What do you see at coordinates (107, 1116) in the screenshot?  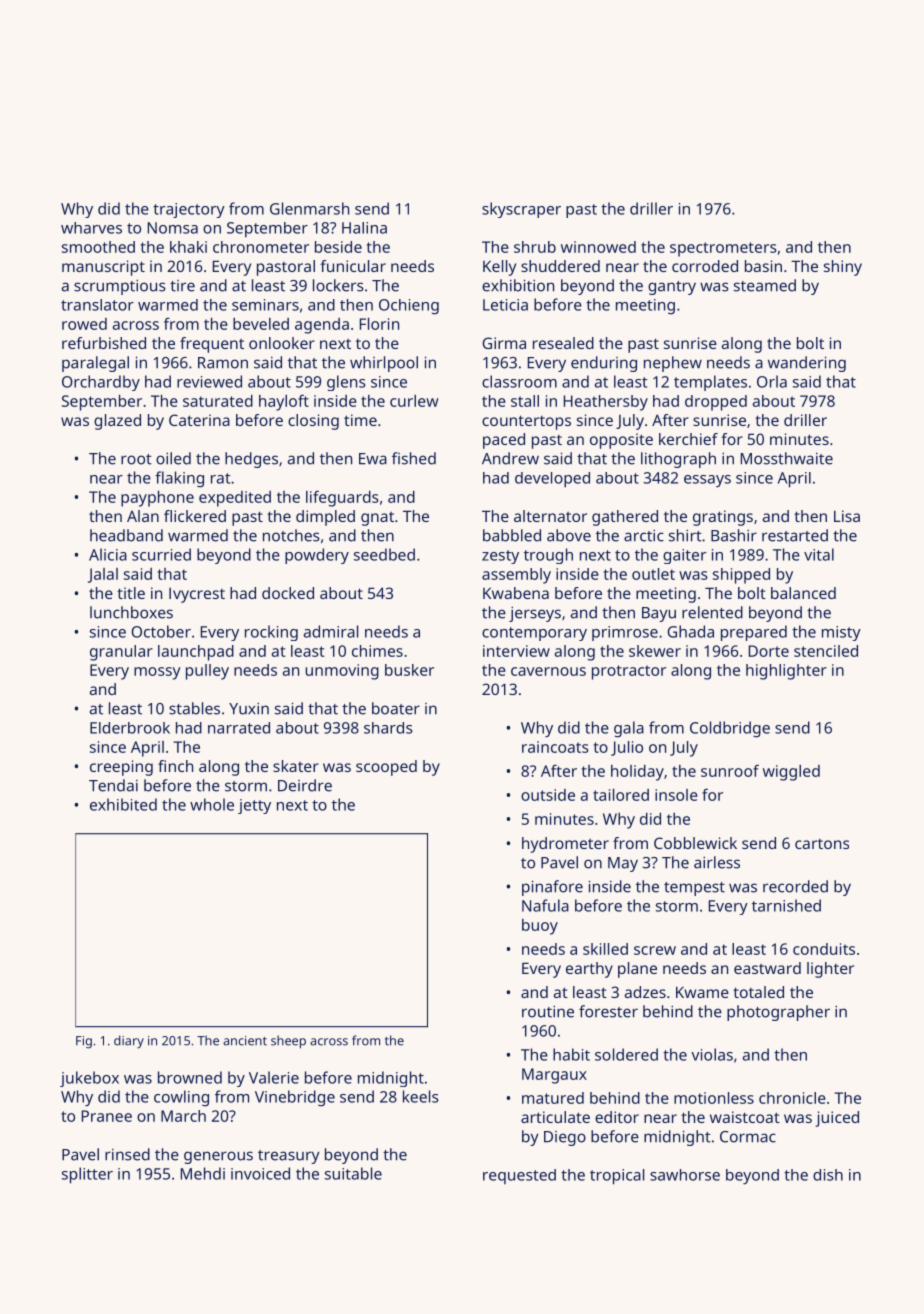 I see `Pranee` at bounding box center [107, 1116].
